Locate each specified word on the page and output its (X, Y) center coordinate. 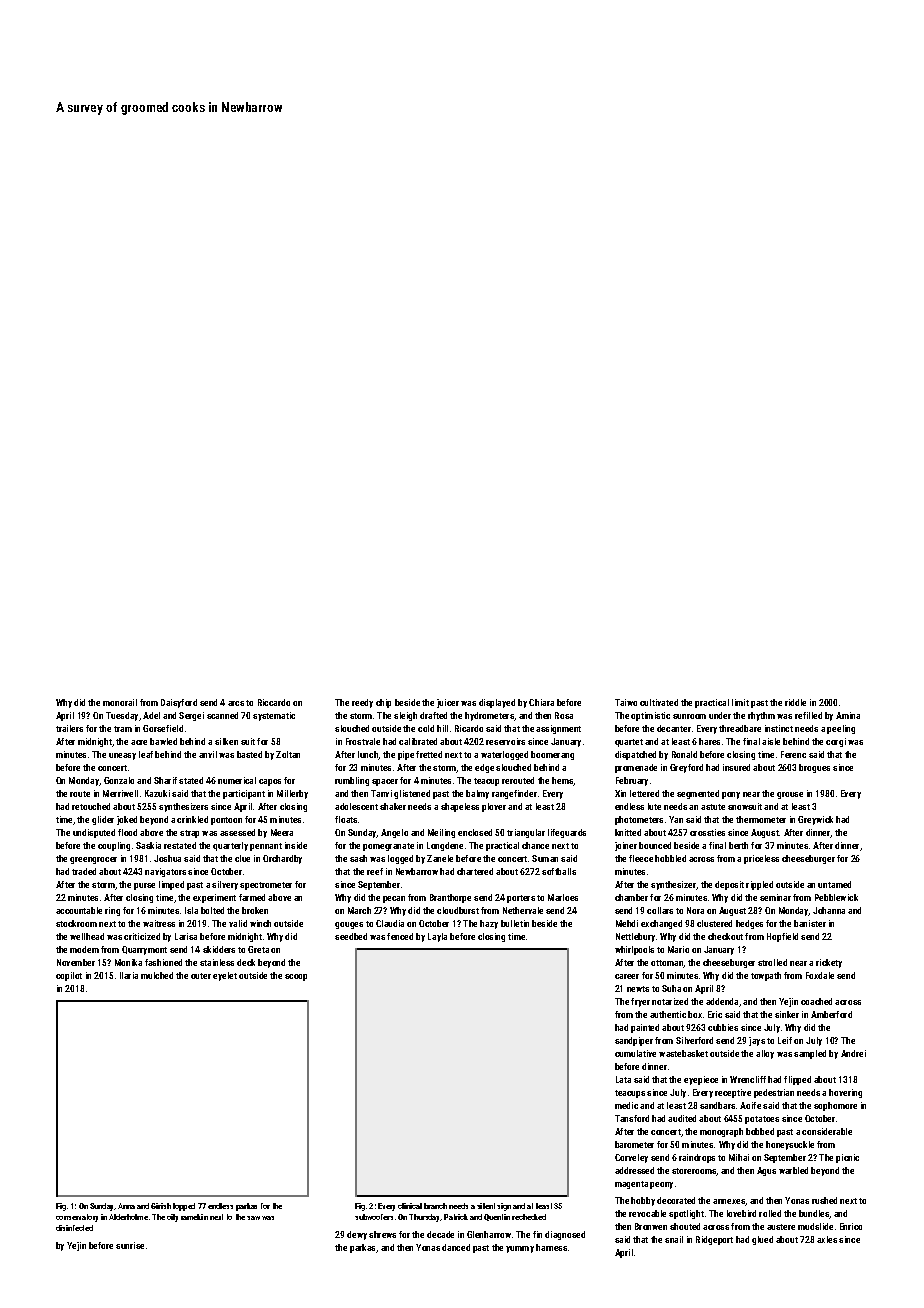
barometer (634, 1144)
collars (660, 910)
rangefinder (514, 794)
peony (661, 1185)
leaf (146, 754)
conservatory (77, 1218)
